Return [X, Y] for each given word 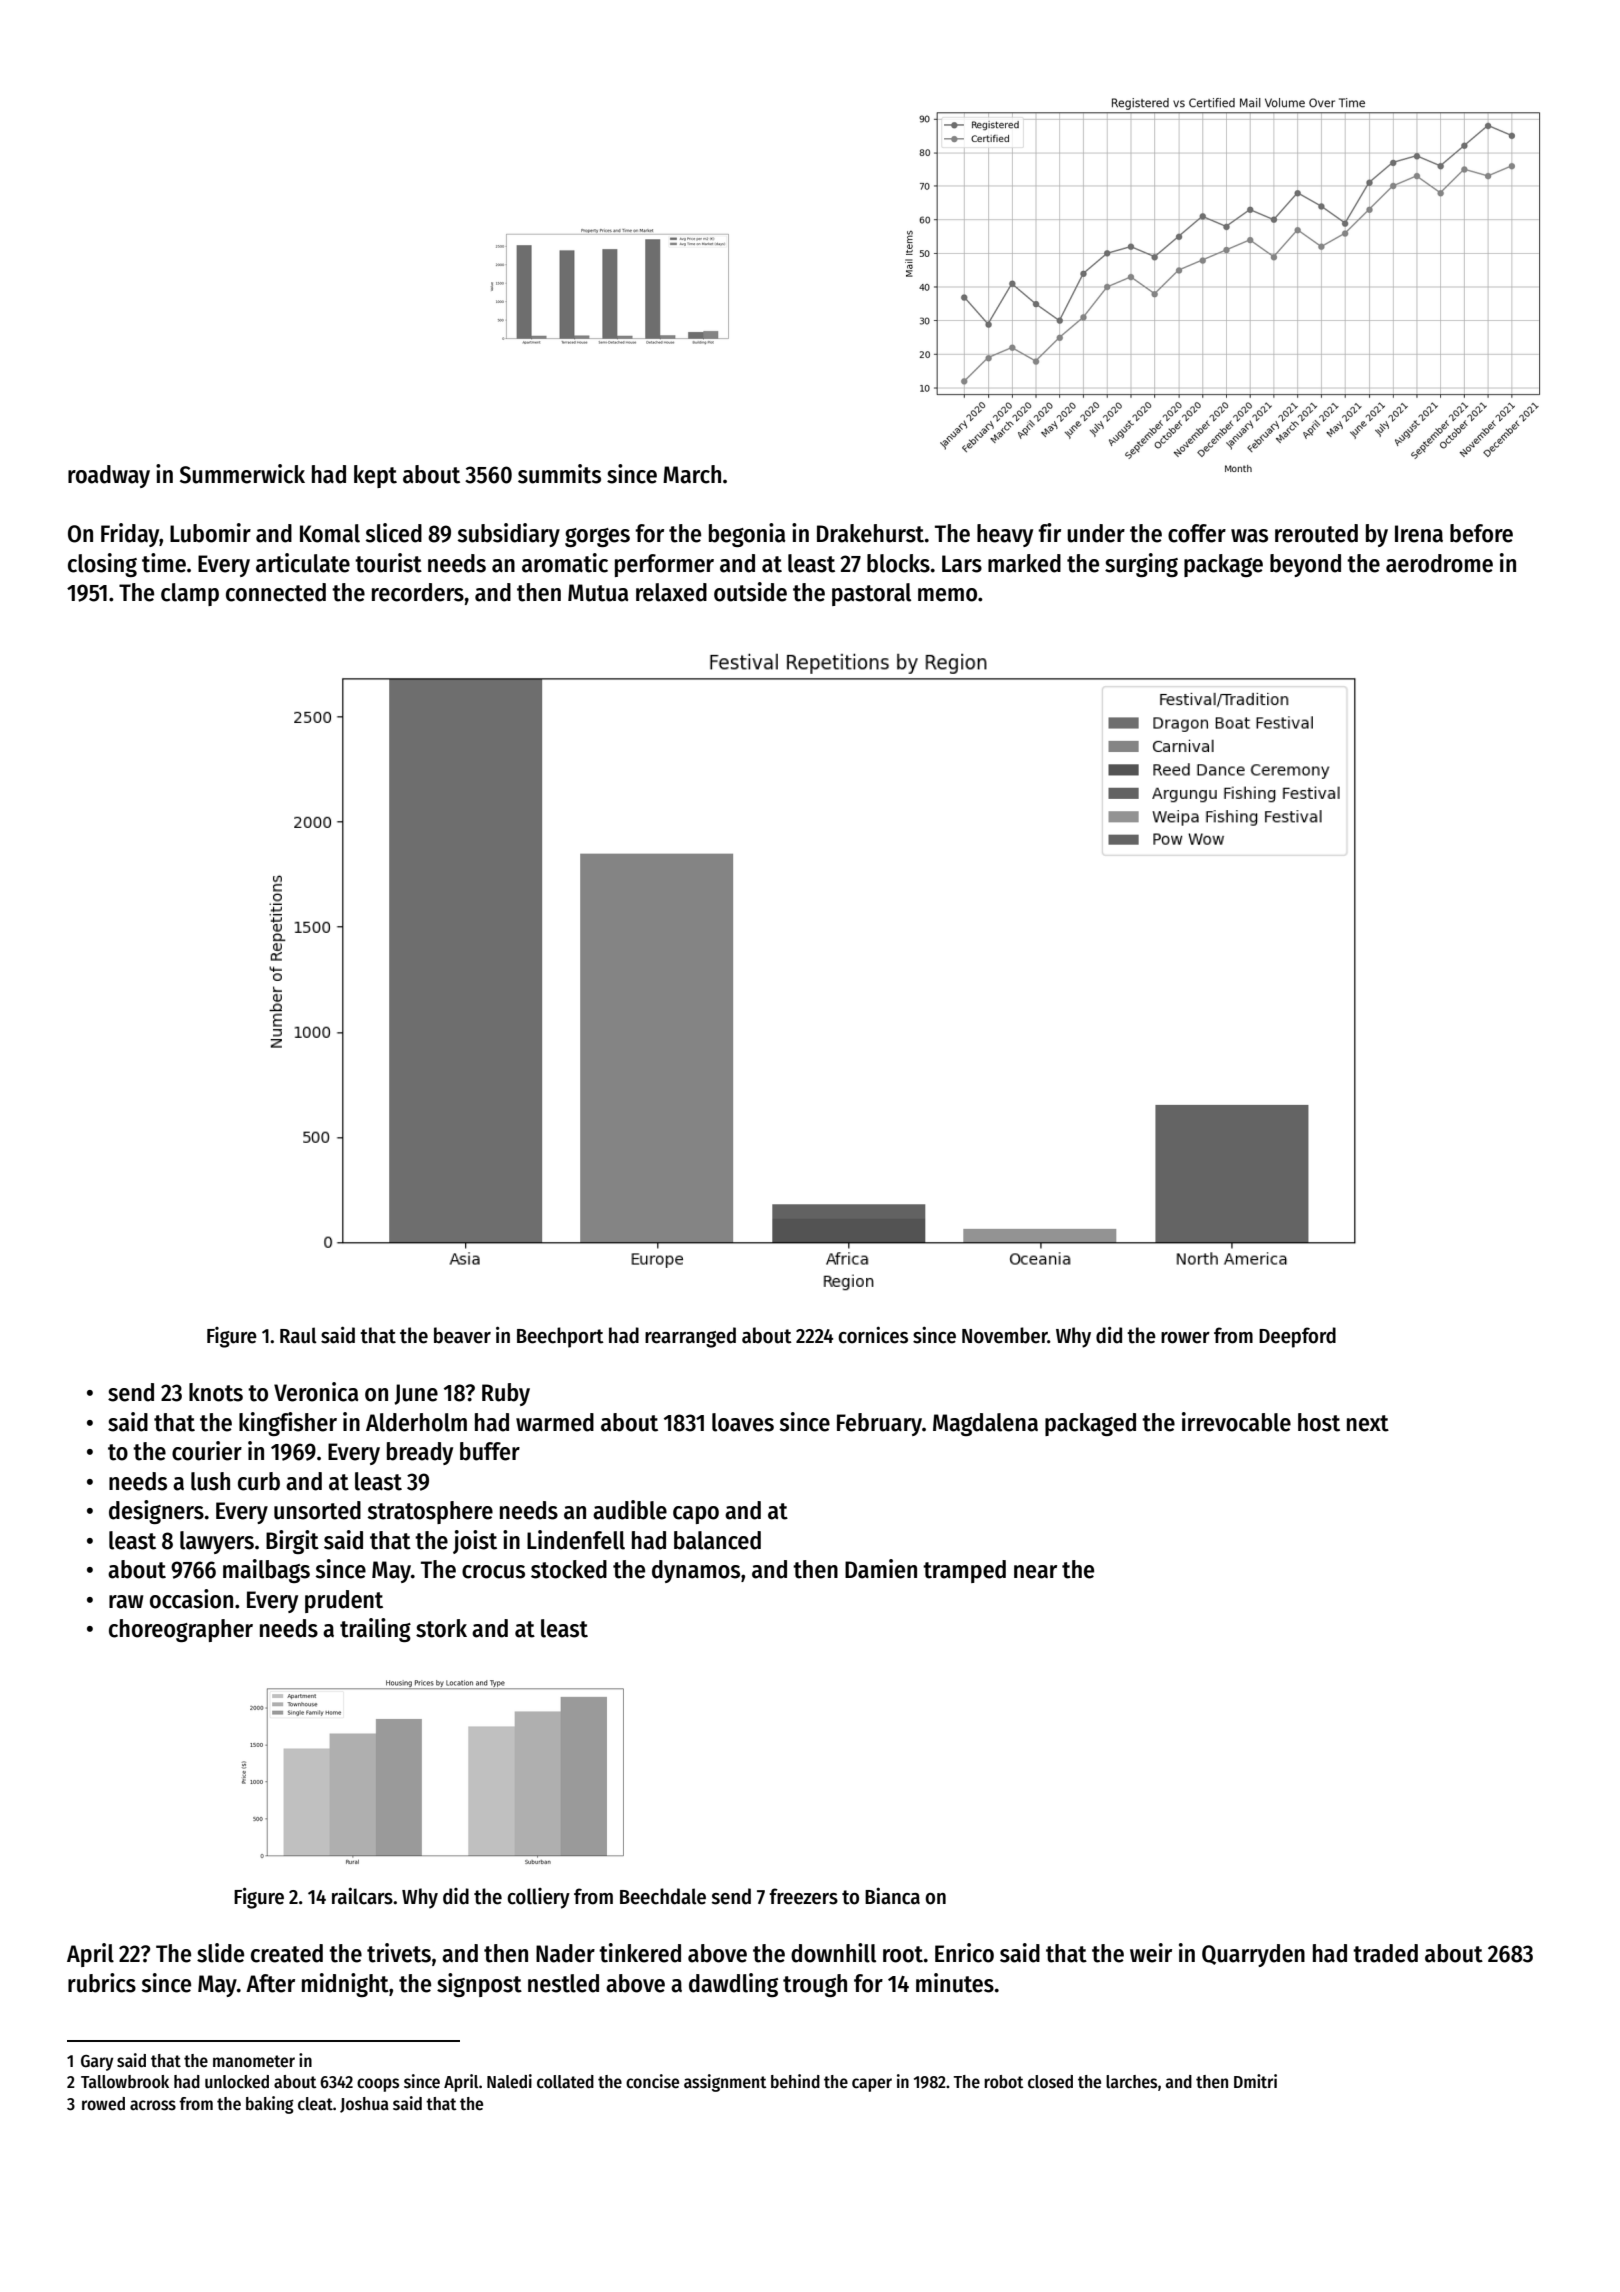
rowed [103, 2104]
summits [559, 474]
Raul [298, 1335]
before [1481, 533]
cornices [873, 1335]
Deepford [1297, 1337]
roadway [109, 476]
